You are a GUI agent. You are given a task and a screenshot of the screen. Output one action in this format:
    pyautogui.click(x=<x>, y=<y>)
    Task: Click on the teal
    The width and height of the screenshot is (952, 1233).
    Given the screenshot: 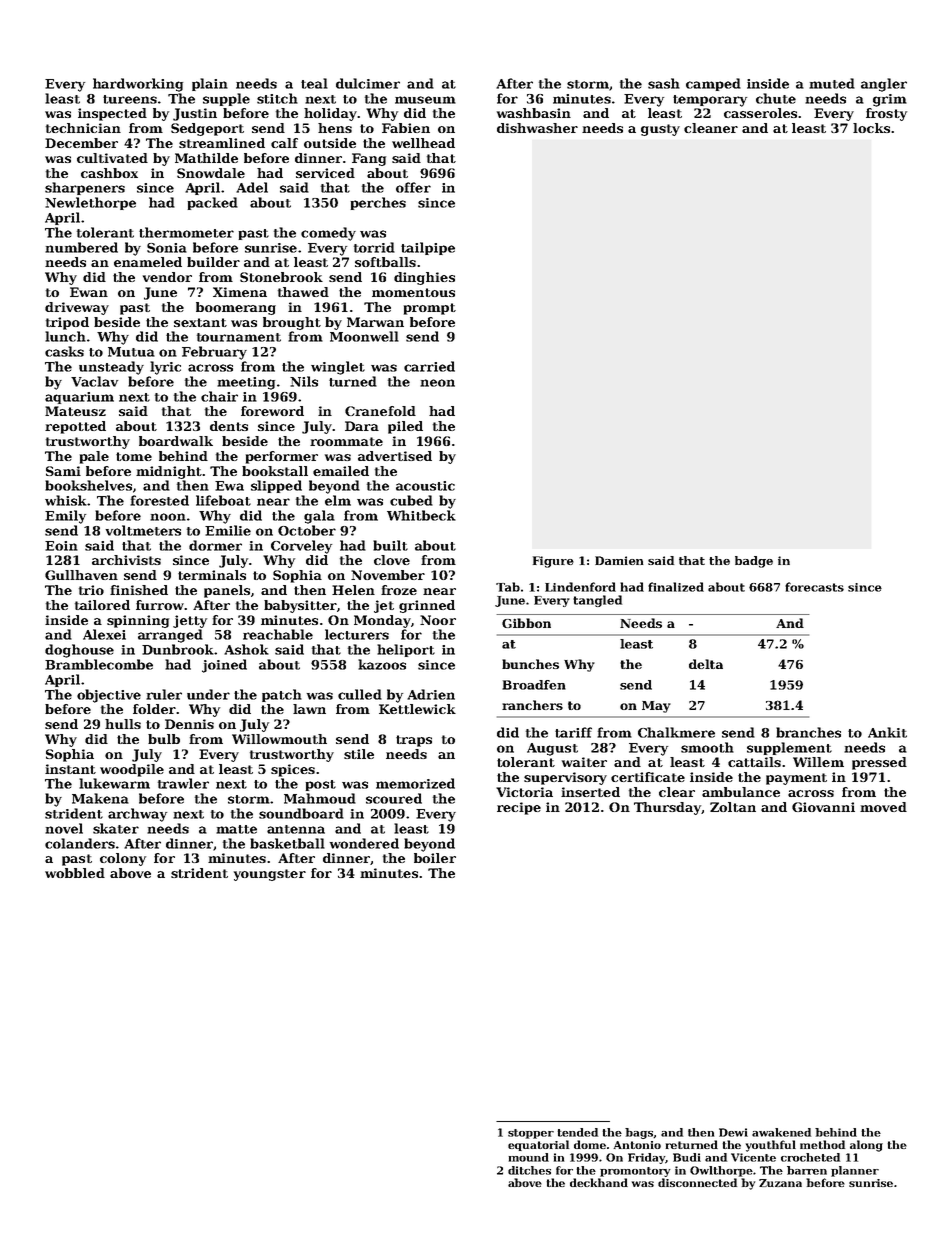 What is the action you would take?
    pyautogui.click(x=314, y=83)
